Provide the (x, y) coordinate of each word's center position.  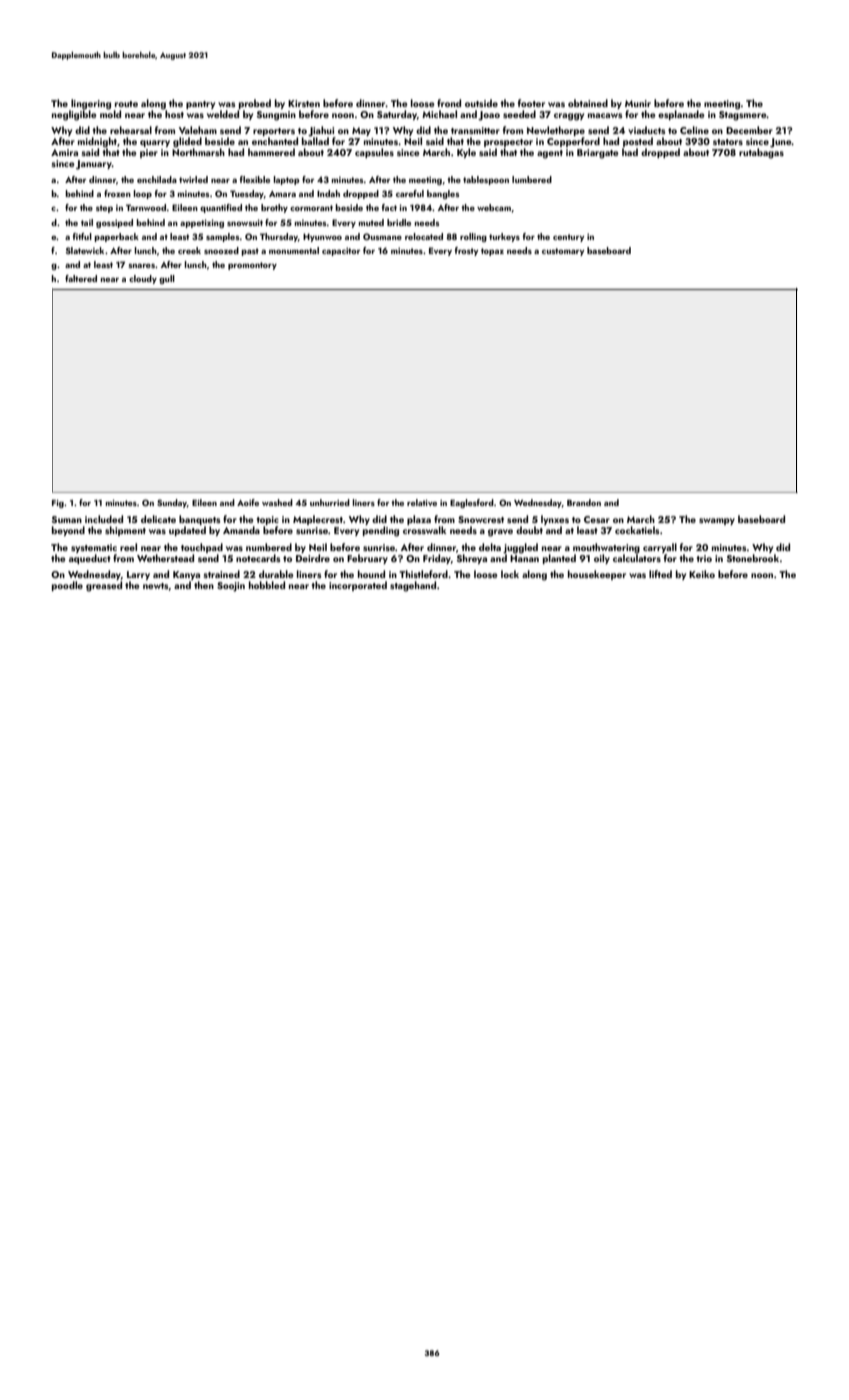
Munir (638, 103)
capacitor (341, 251)
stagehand (413, 586)
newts (155, 586)
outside (481, 103)
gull (167, 279)
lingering (91, 104)
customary (563, 252)
